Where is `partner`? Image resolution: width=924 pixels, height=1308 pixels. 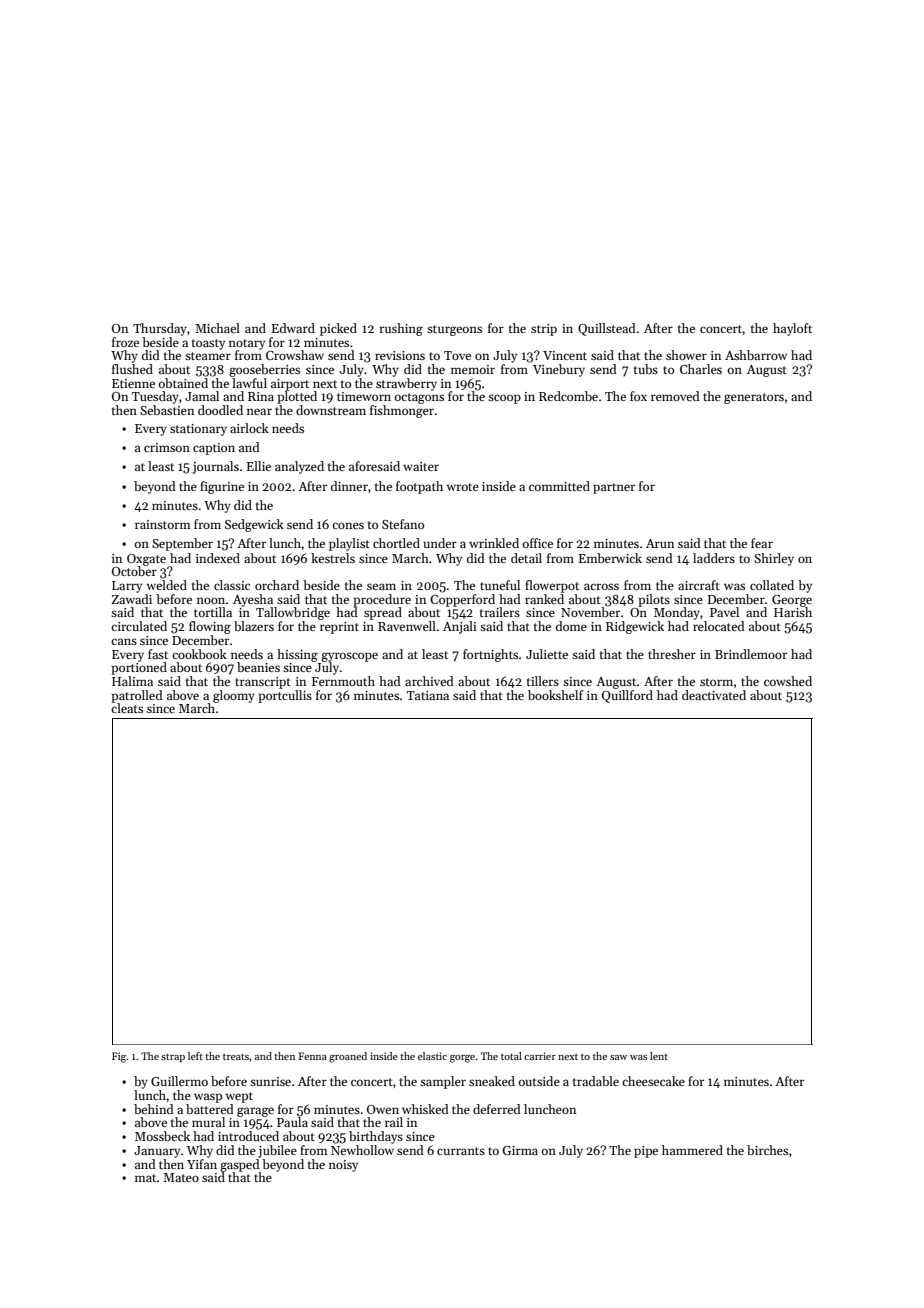 partner is located at coordinates (614, 488).
